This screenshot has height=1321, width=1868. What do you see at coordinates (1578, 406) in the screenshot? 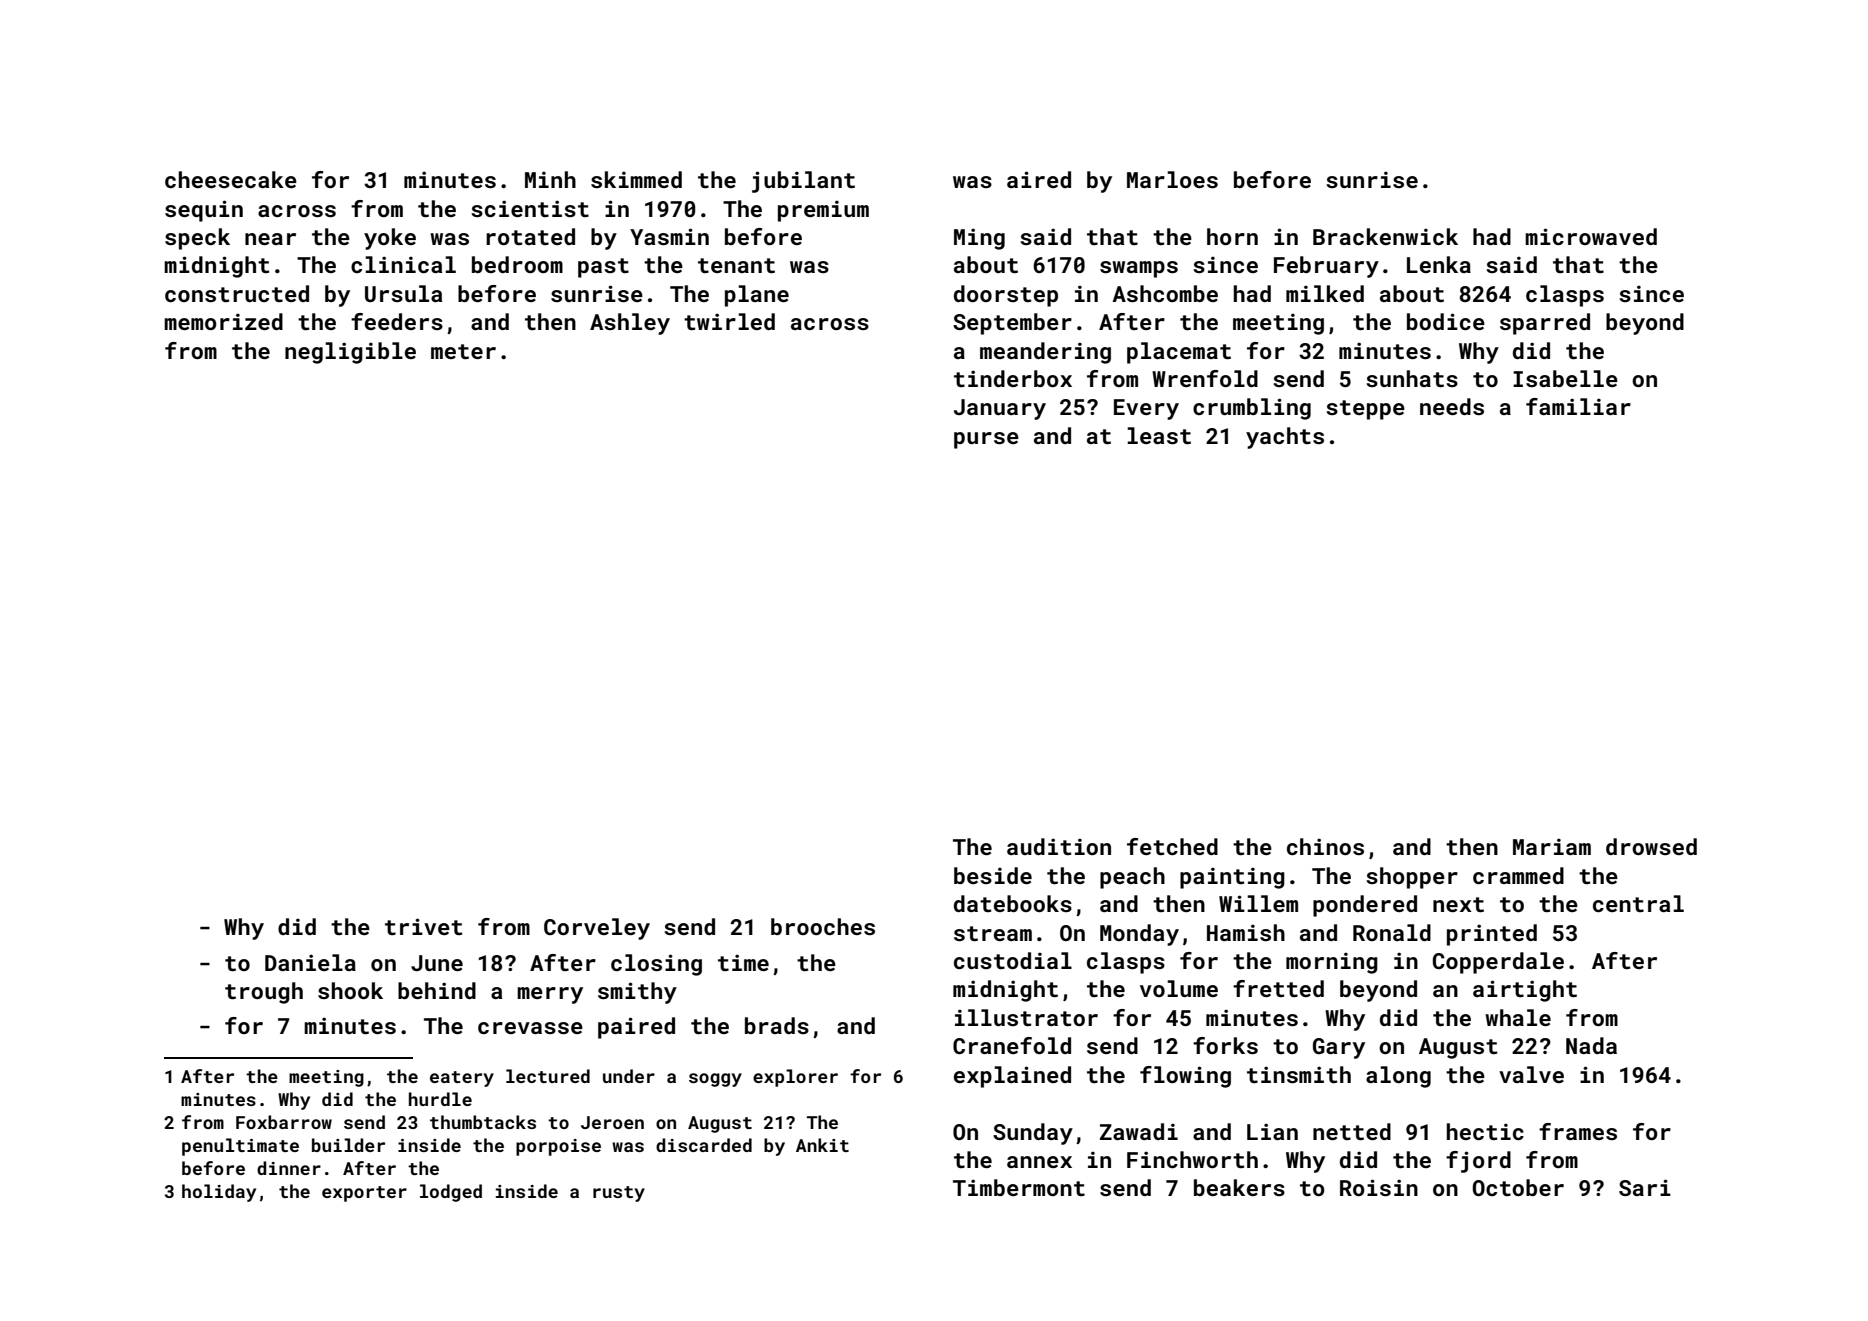
I see `familiar` at bounding box center [1578, 406].
